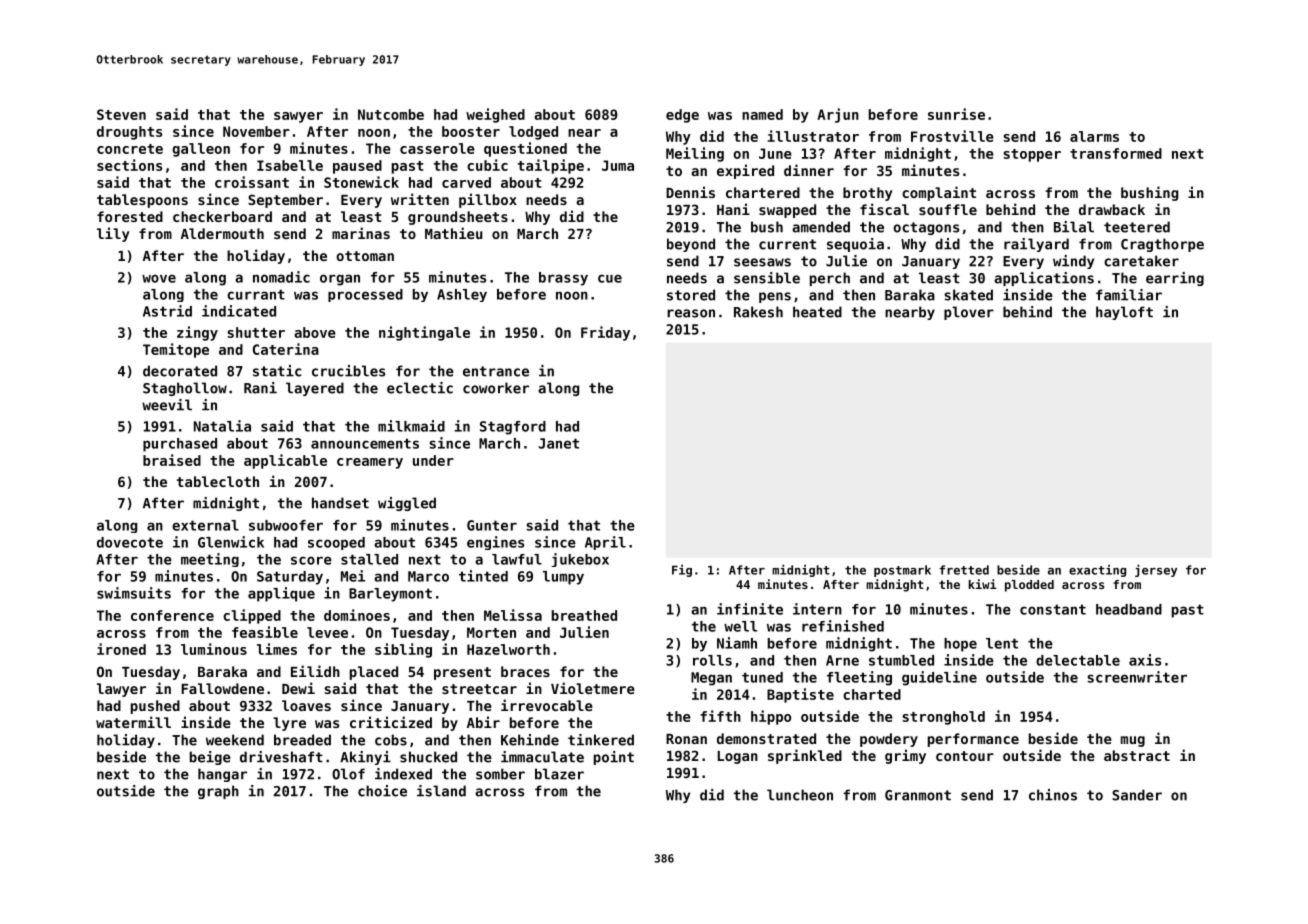 Image resolution: width=1308 pixels, height=924 pixels. I want to click on screenwriter, so click(1137, 677).
